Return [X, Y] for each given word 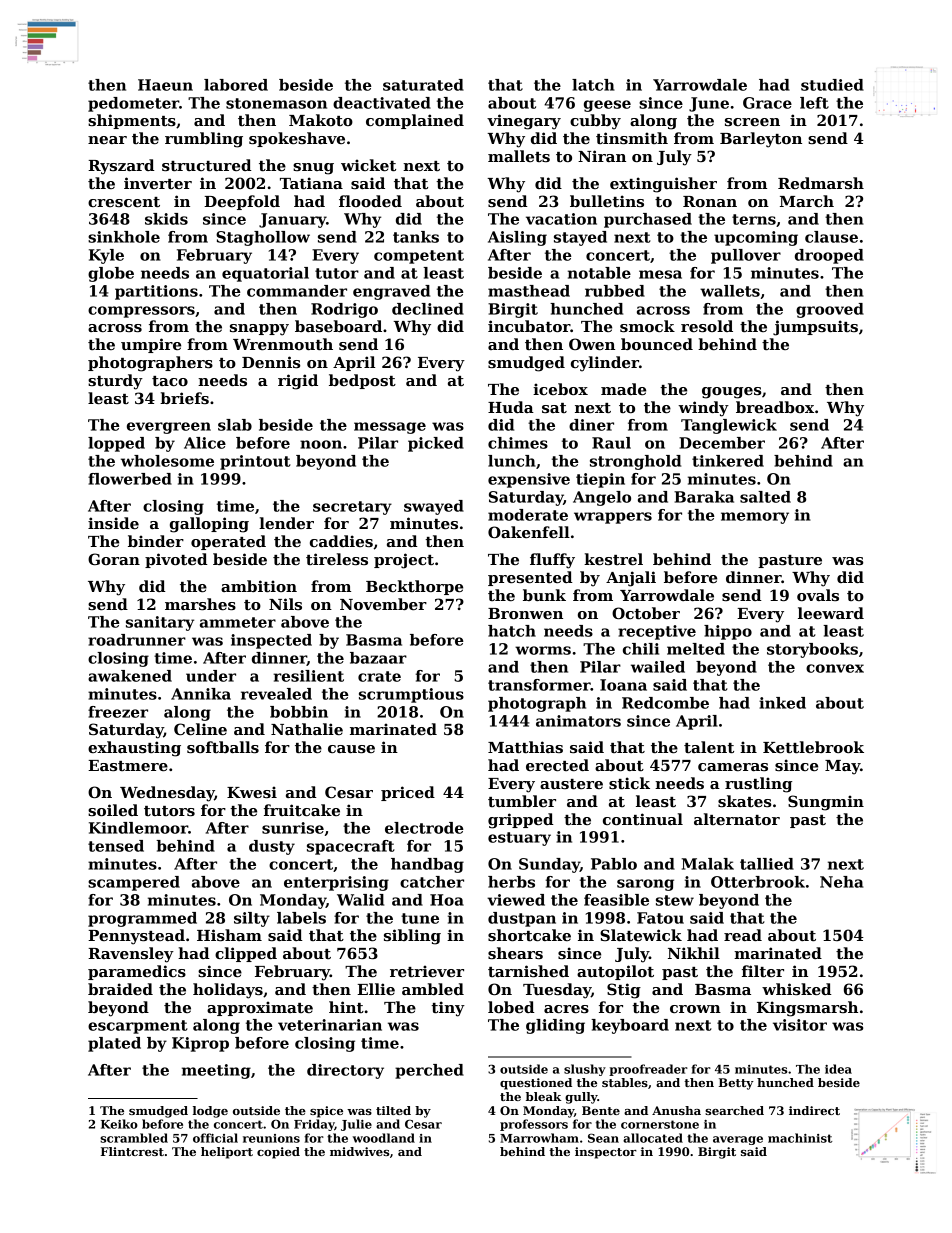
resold [707, 326]
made [623, 389]
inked [782, 703]
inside [113, 523]
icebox [560, 389]
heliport [227, 1153]
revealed [276, 694]
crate [379, 676]
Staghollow [263, 238]
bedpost [362, 381]
